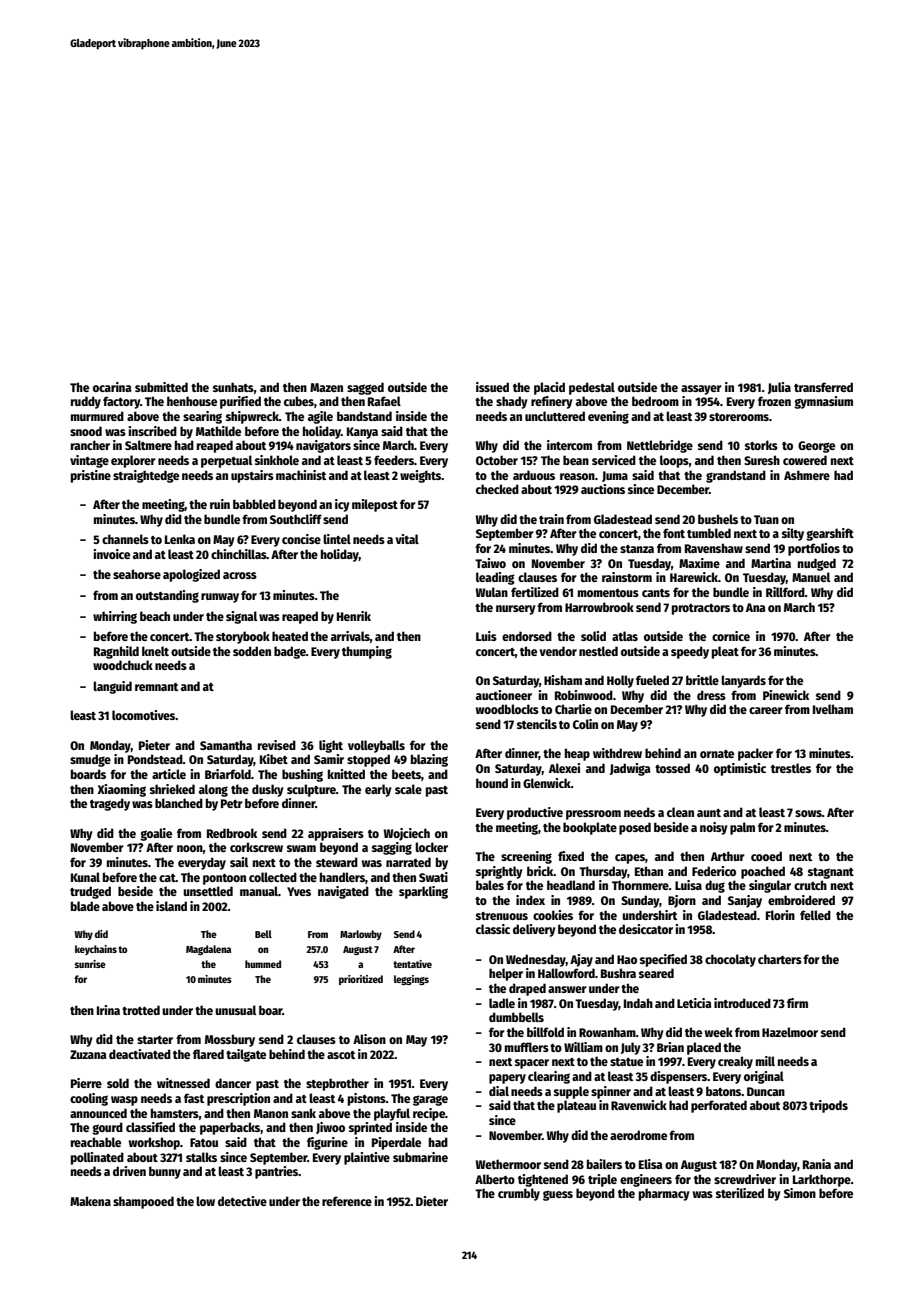 The height and width of the page is (1308, 924). What do you see at coordinates (497, 489) in the page?
I see `checked` at bounding box center [497, 489].
